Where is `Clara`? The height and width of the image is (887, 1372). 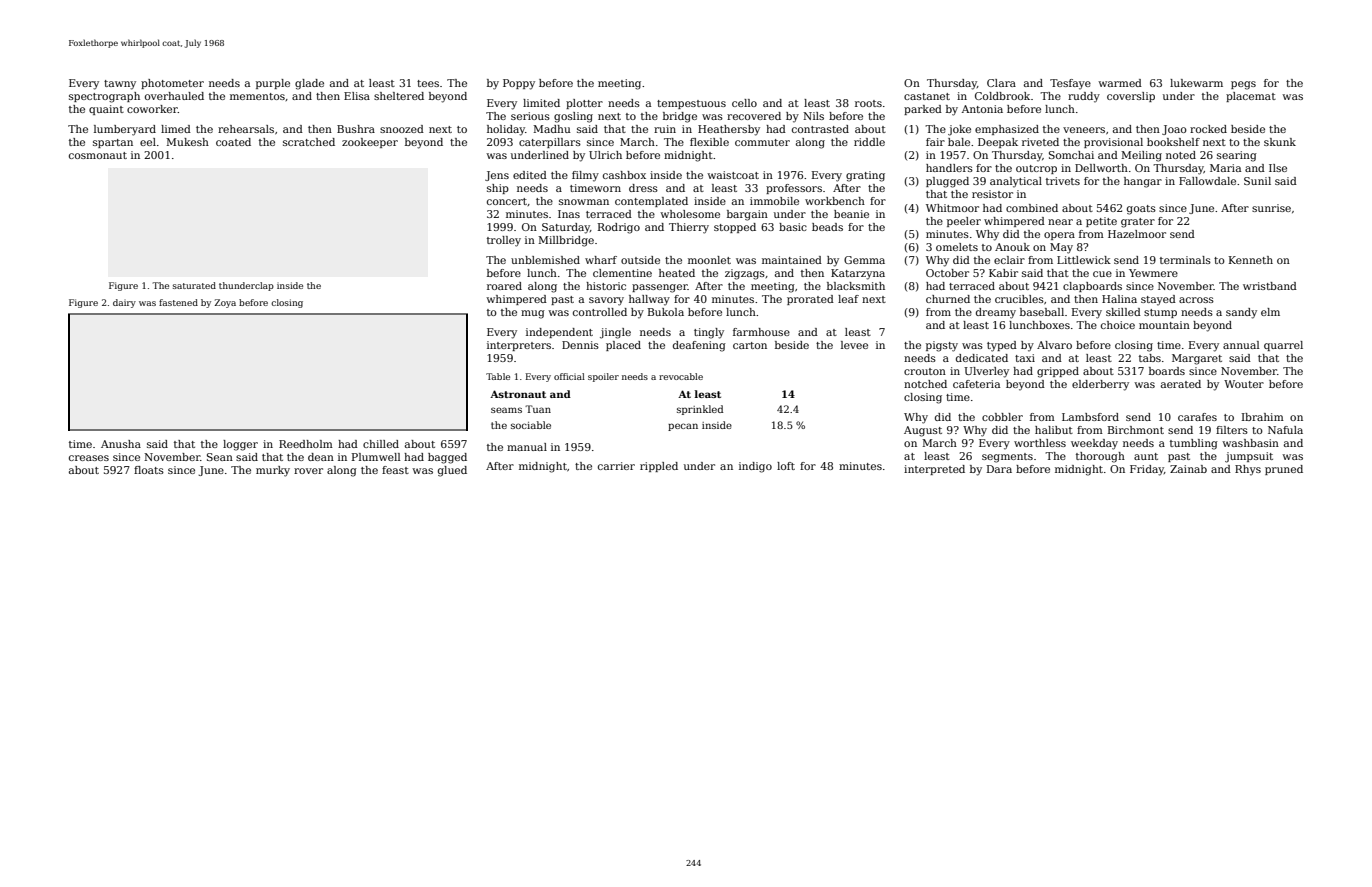
Clara is located at coordinates (1001, 83).
